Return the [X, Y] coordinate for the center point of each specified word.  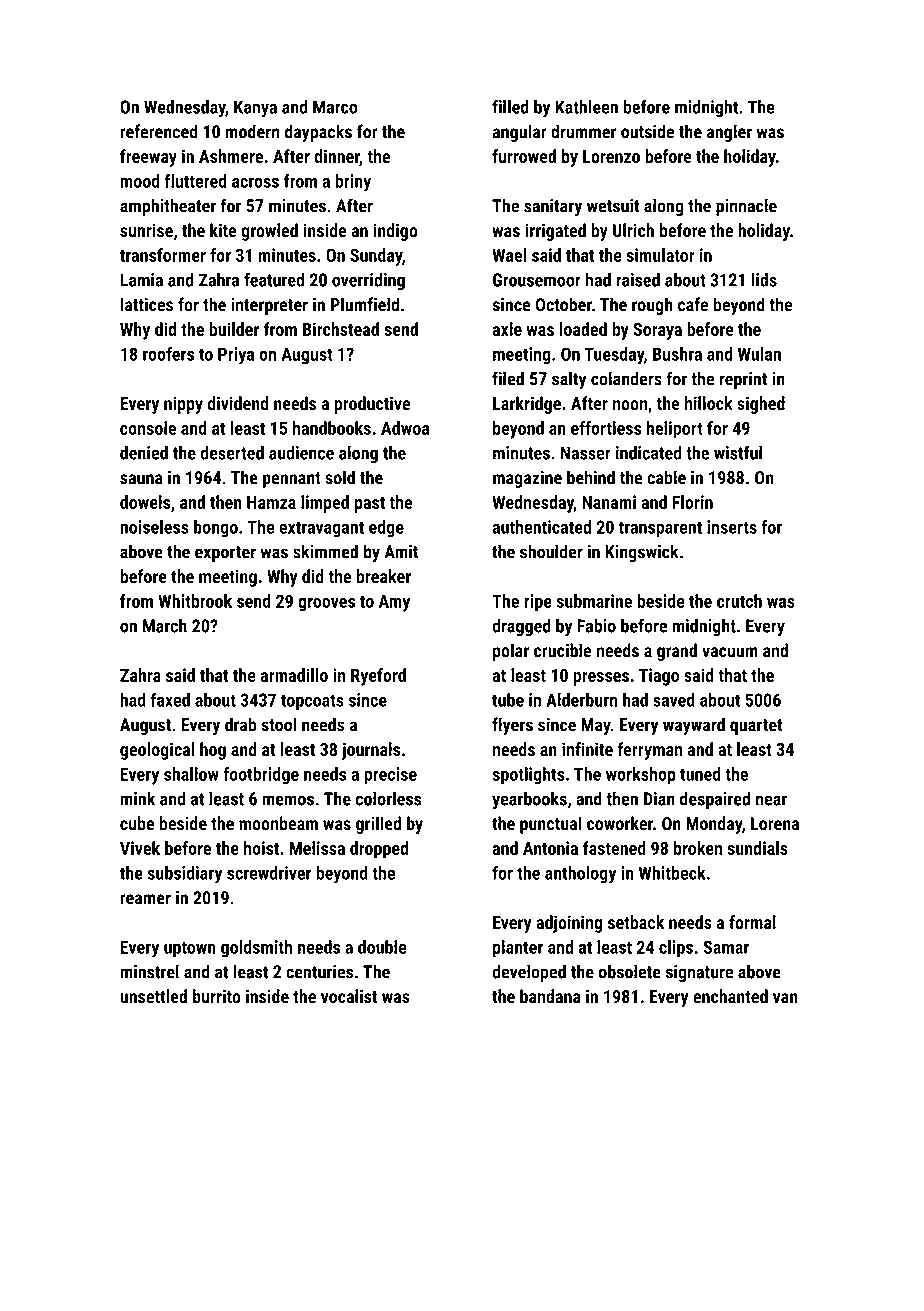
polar [511, 652]
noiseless [154, 527]
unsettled [153, 996]
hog [213, 751]
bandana [550, 996]
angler [729, 133]
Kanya [255, 109]
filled [510, 106]
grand [677, 652]
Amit [401, 552]
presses [601, 679]
